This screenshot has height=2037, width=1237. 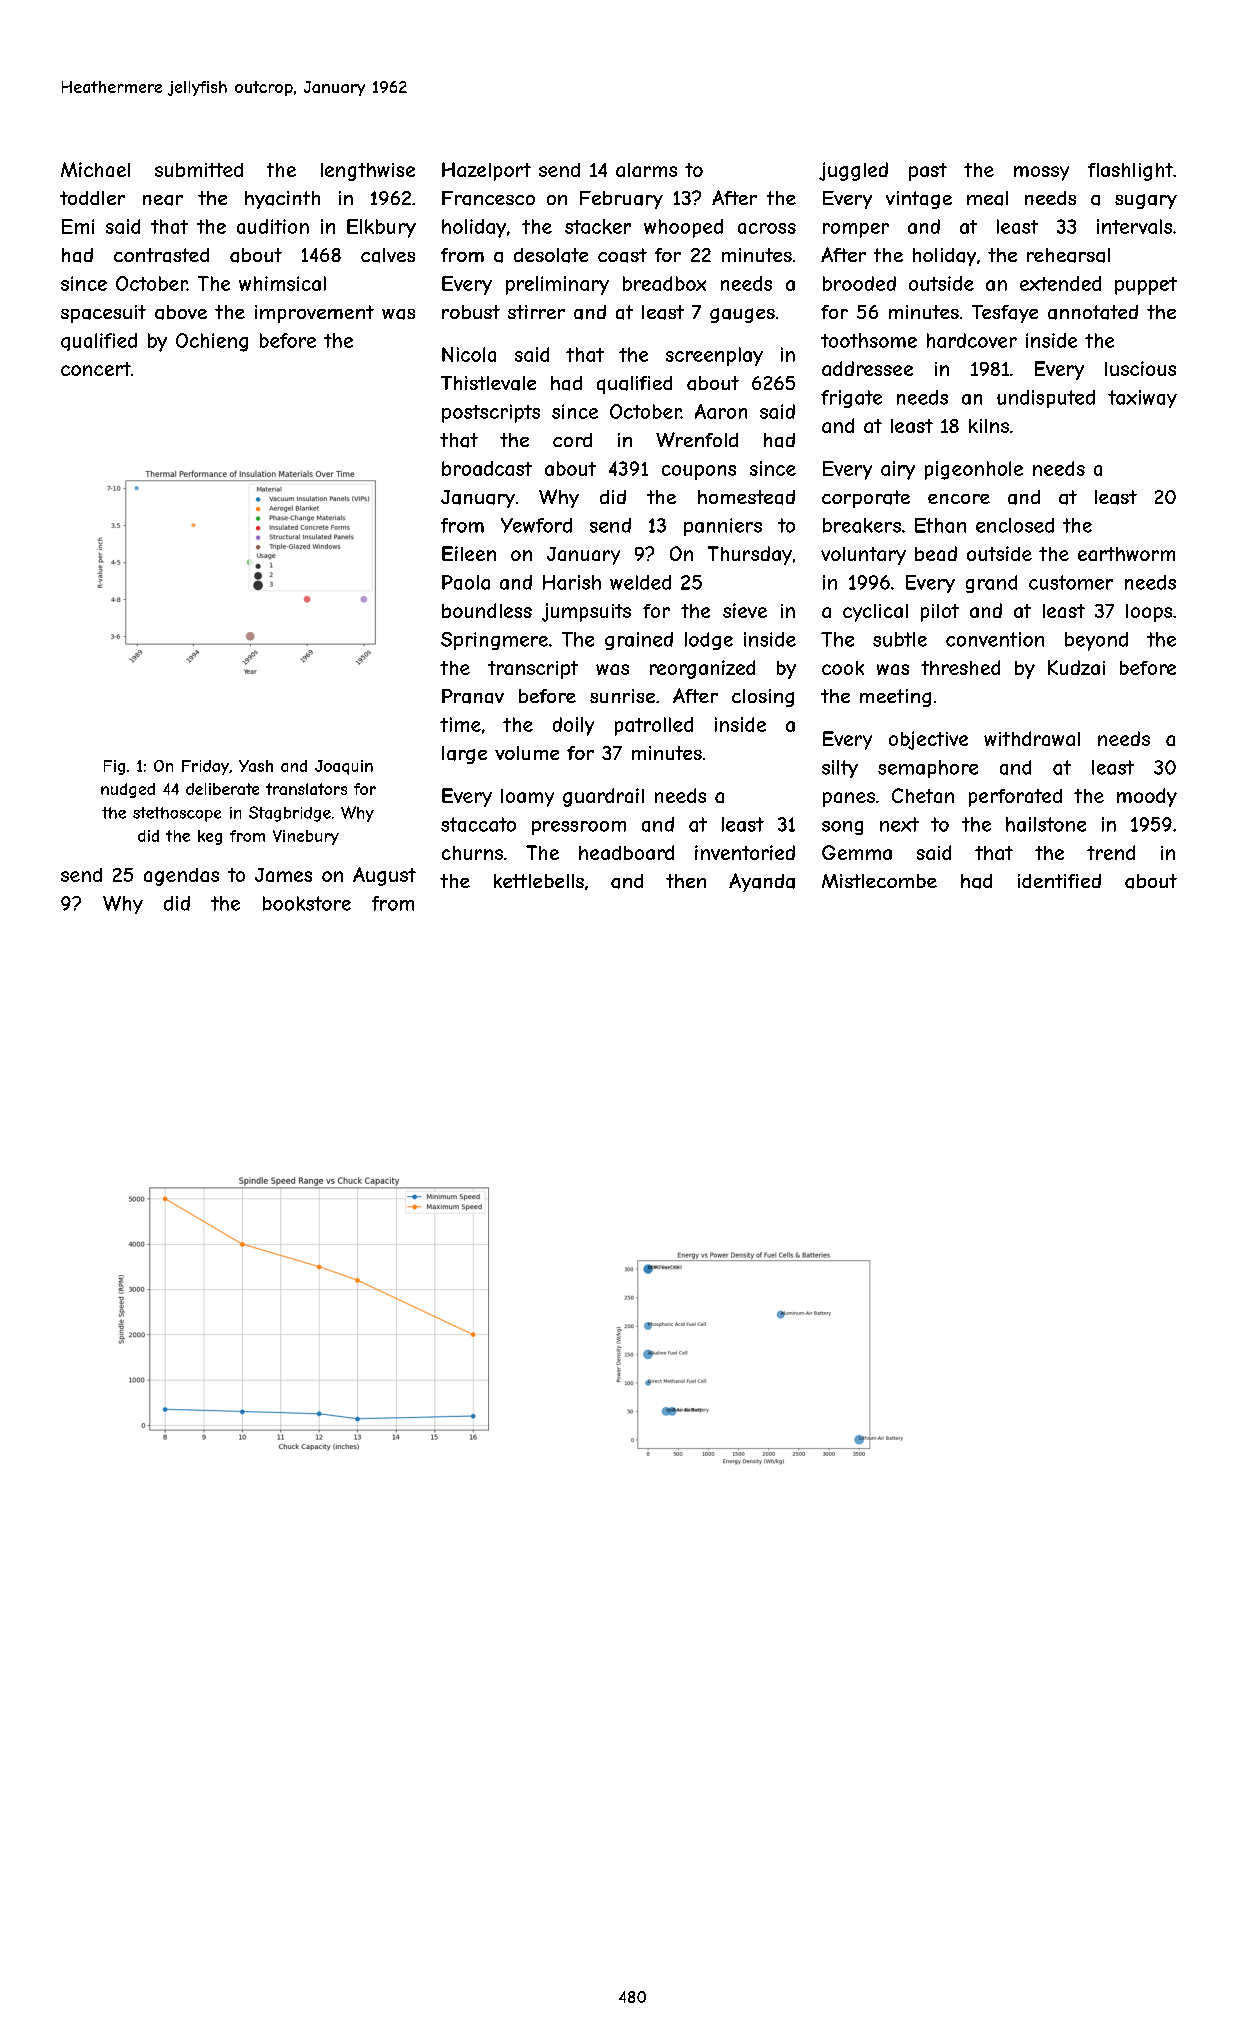 What do you see at coordinates (1005, 314) in the screenshot?
I see `Tesfaye` at bounding box center [1005, 314].
